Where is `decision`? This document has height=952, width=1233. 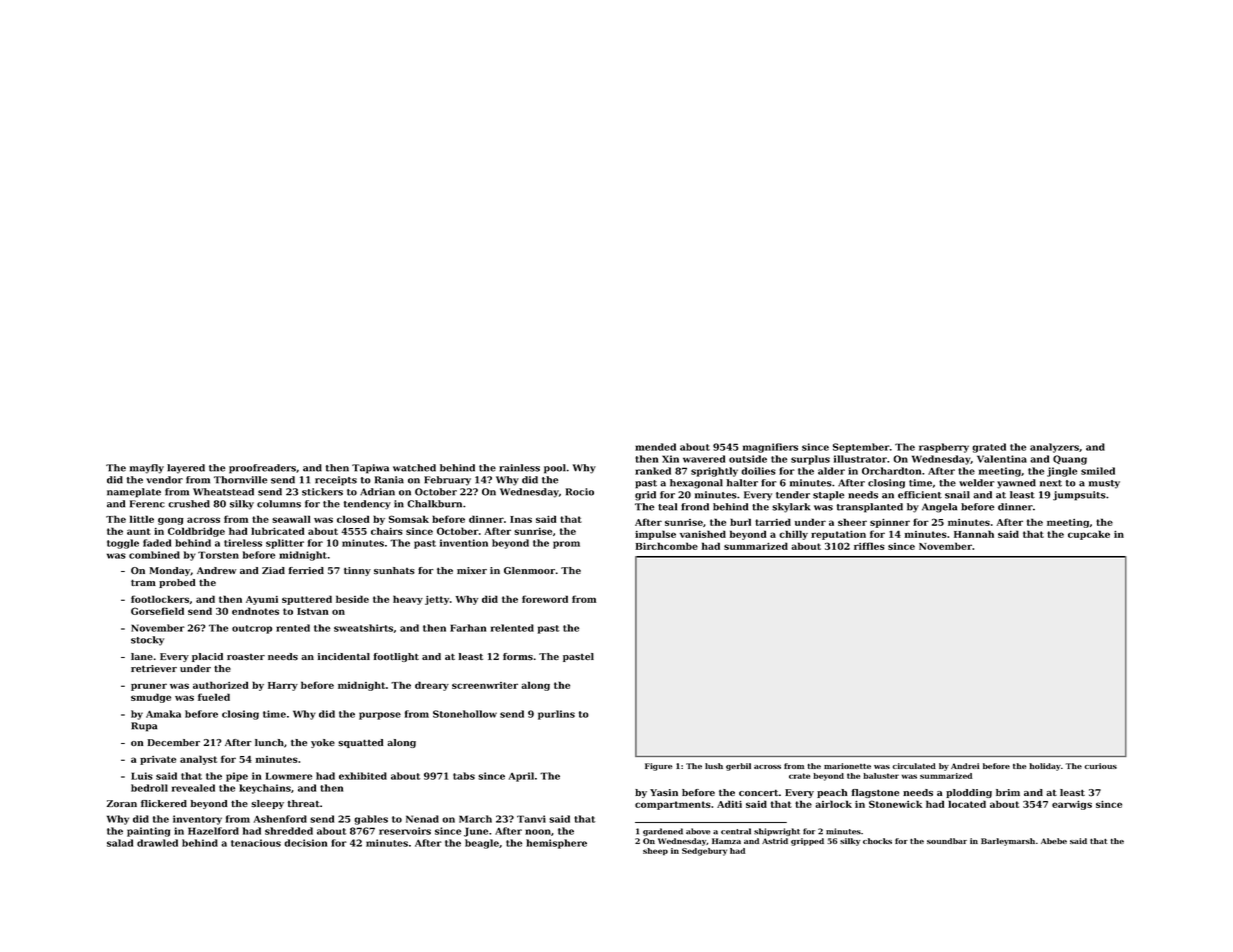 decision is located at coordinates (305, 843).
